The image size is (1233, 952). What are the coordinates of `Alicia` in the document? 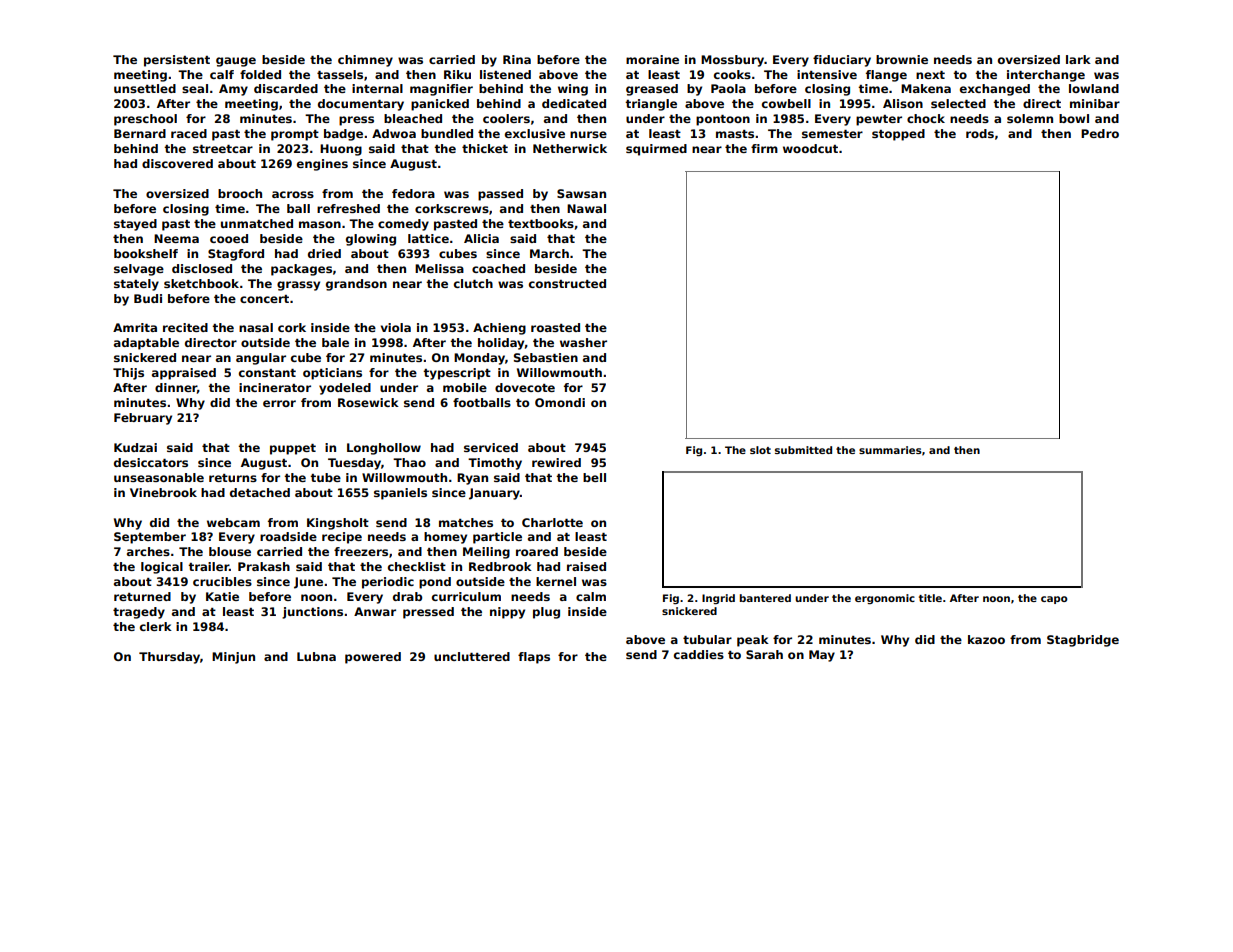 It's located at (481, 238).
